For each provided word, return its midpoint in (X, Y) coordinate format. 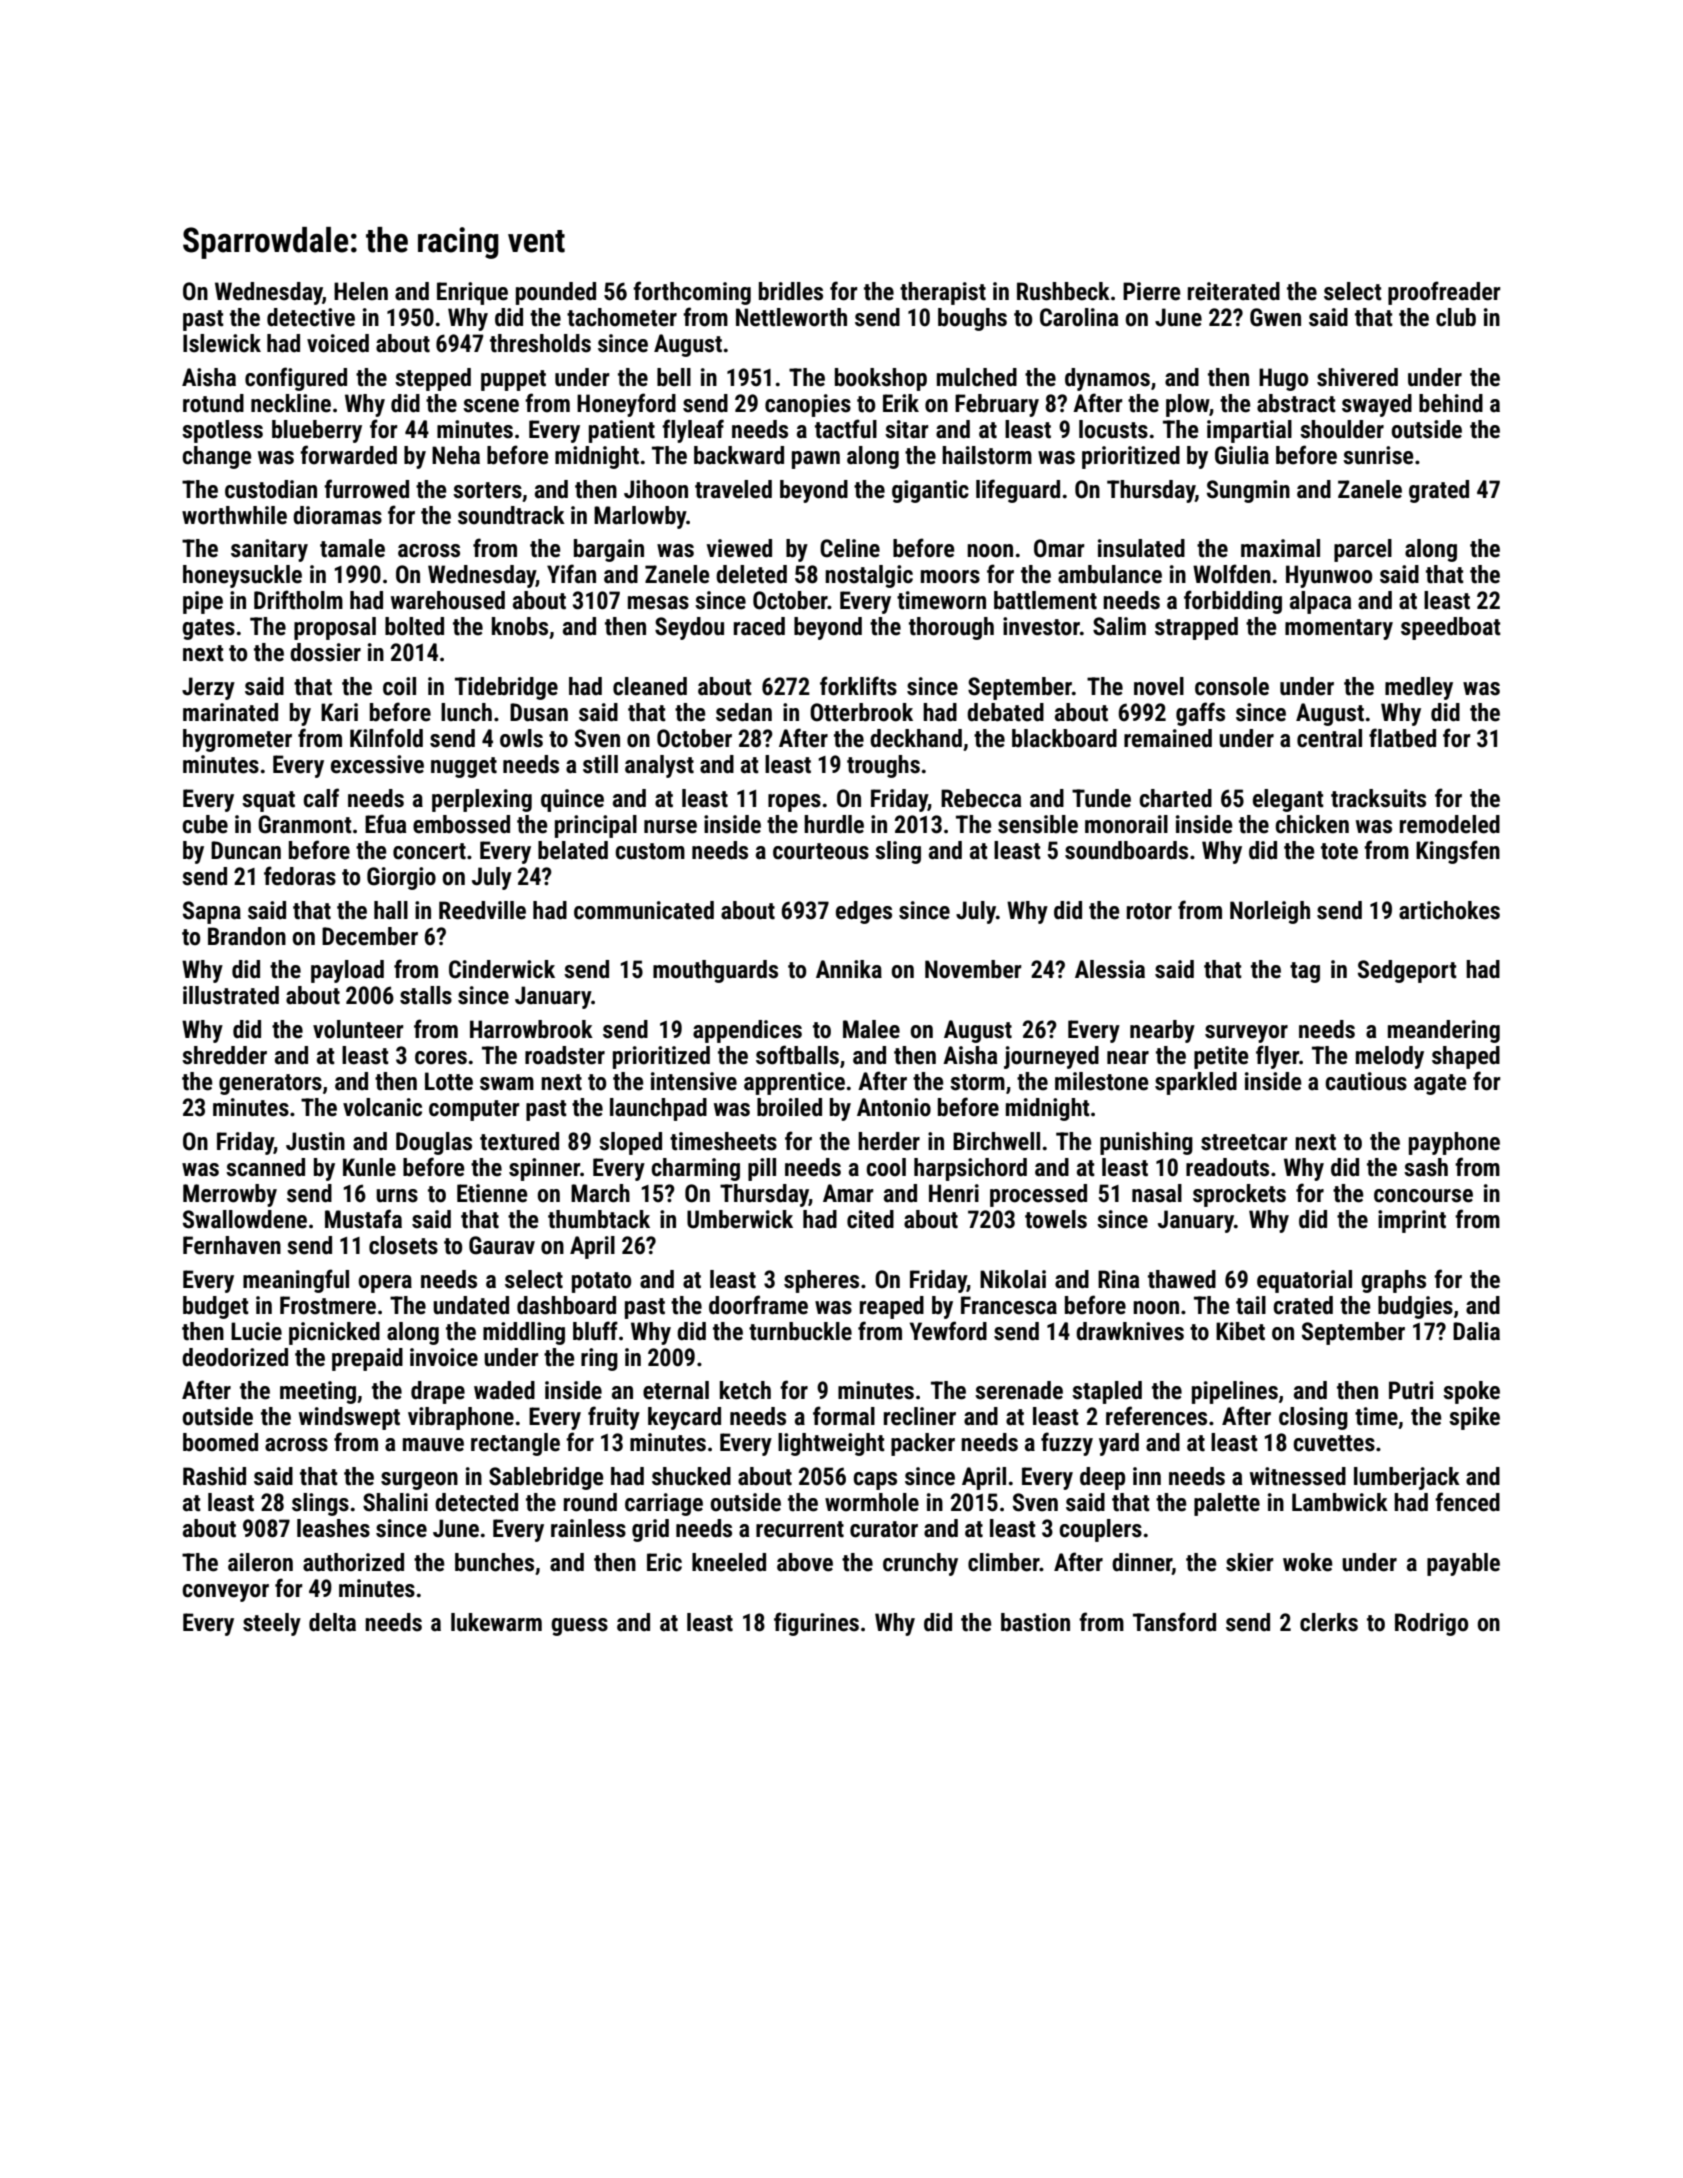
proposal (335, 628)
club (1456, 317)
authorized (353, 1562)
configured (296, 379)
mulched (977, 377)
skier (1250, 1562)
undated (471, 1305)
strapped (1196, 628)
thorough (951, 628)
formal (844, 1416)
